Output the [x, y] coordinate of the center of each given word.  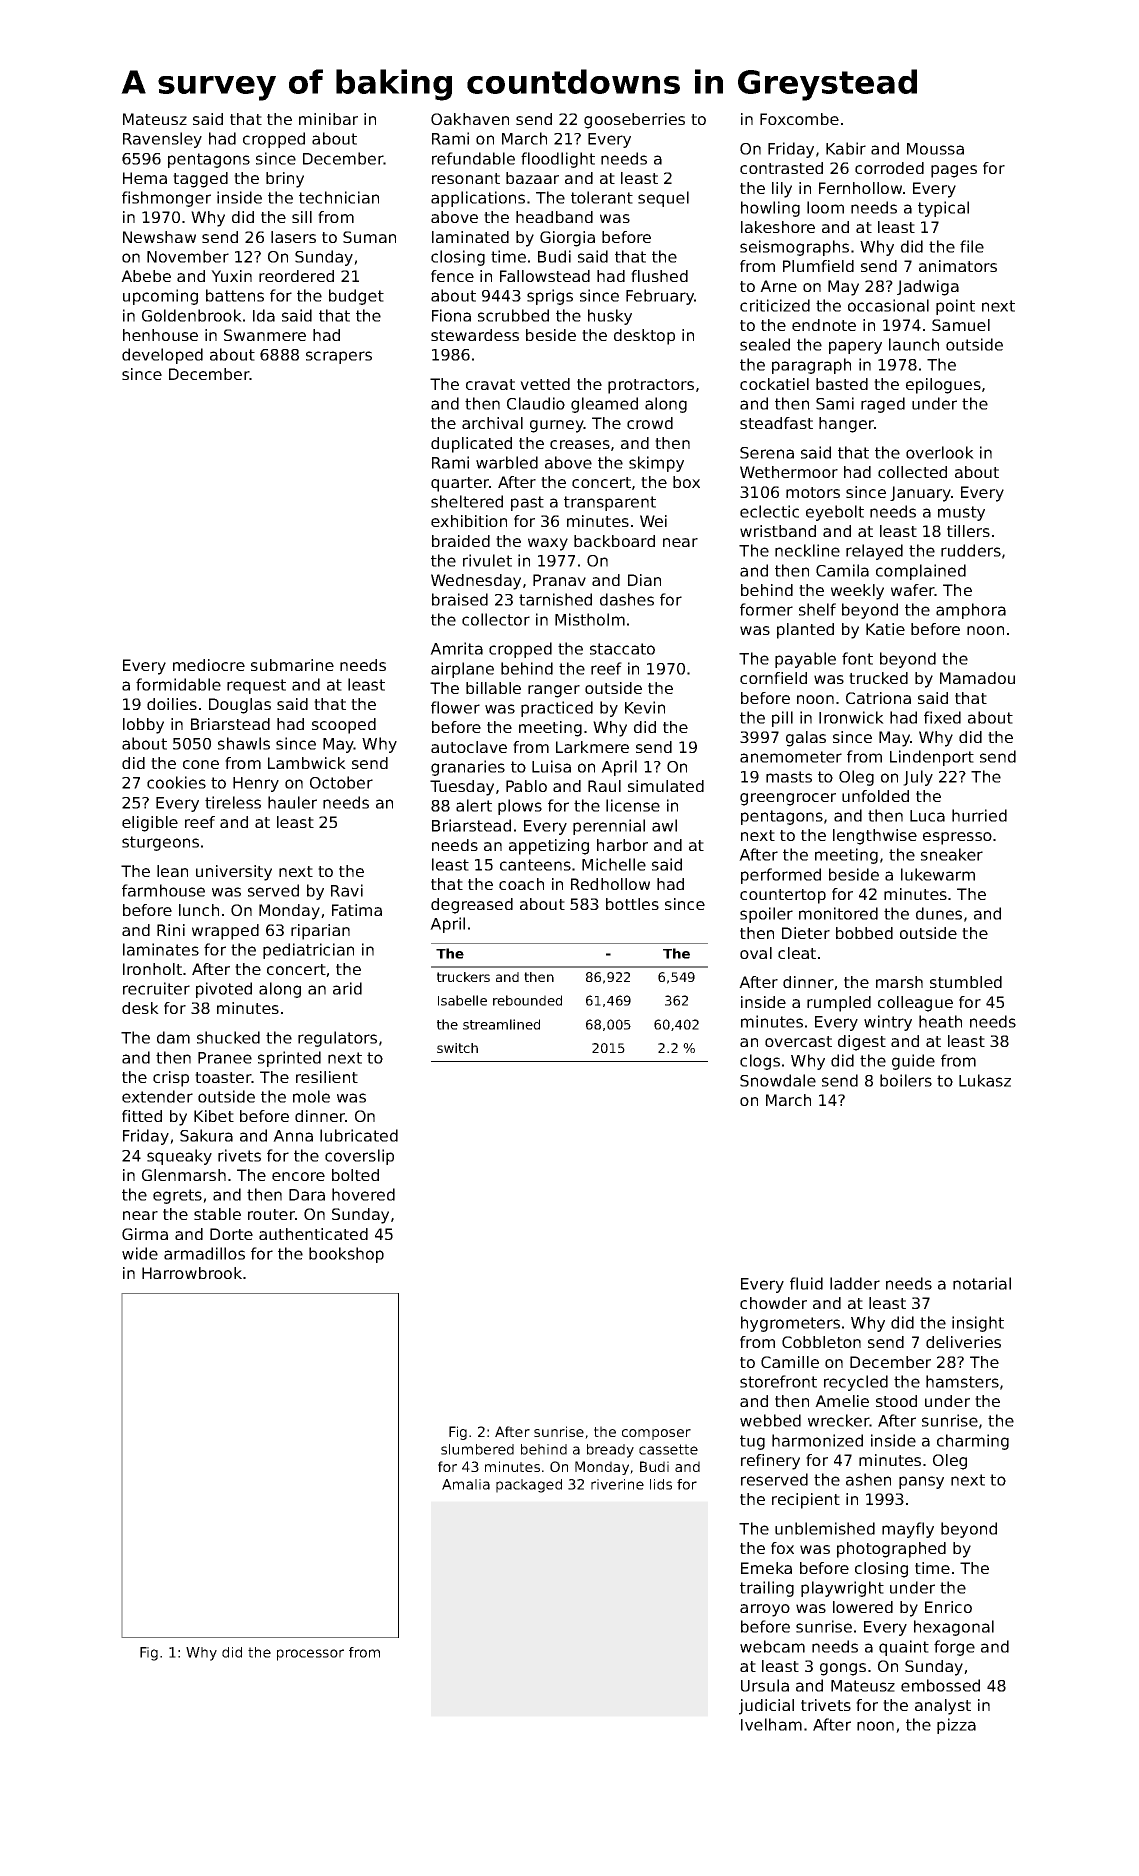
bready [610, 1451]
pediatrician [308, 951]
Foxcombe [799, 119]
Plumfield [818, 266]
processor [310, 1655]
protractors [651, 386]
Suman [369, 237]
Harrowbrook [192, 1273]
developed [162, 356]
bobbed [864, 933]
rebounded [527, 1000]
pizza [956, 1726]
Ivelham [771, 1724]
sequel [663, 199]
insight [978, 1324]
